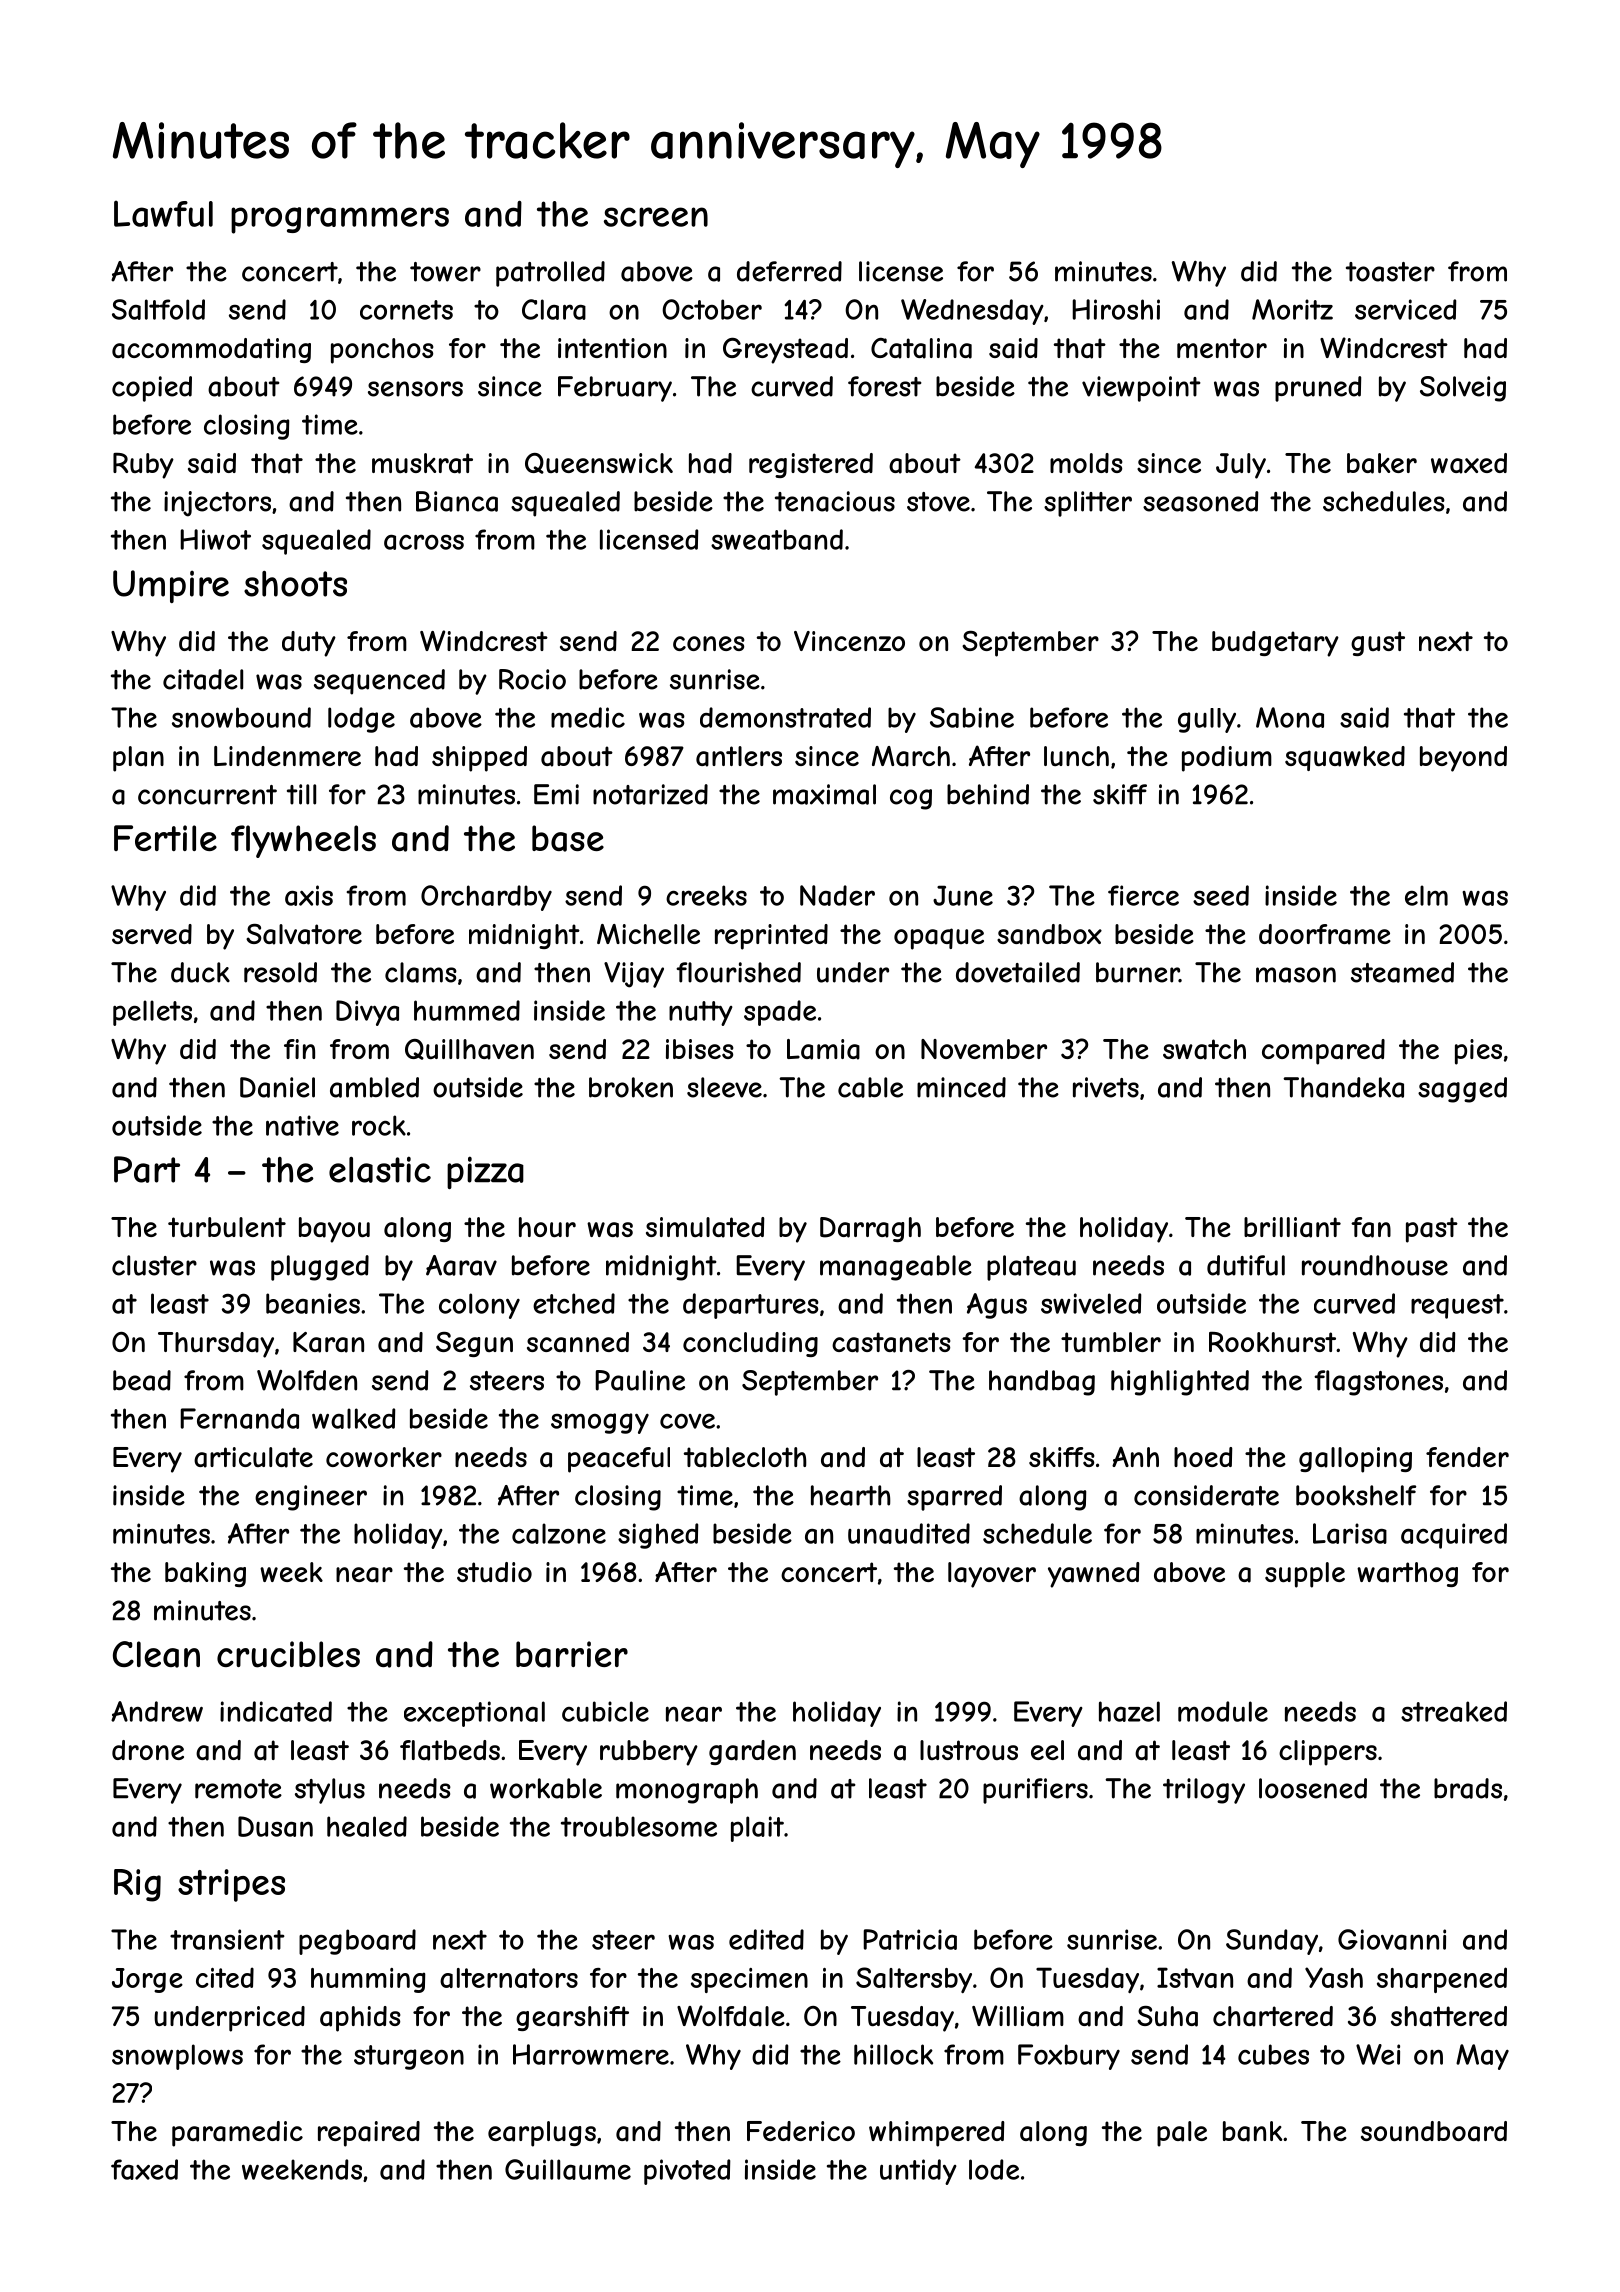  I want to click on programmers, so click(340, 220).
